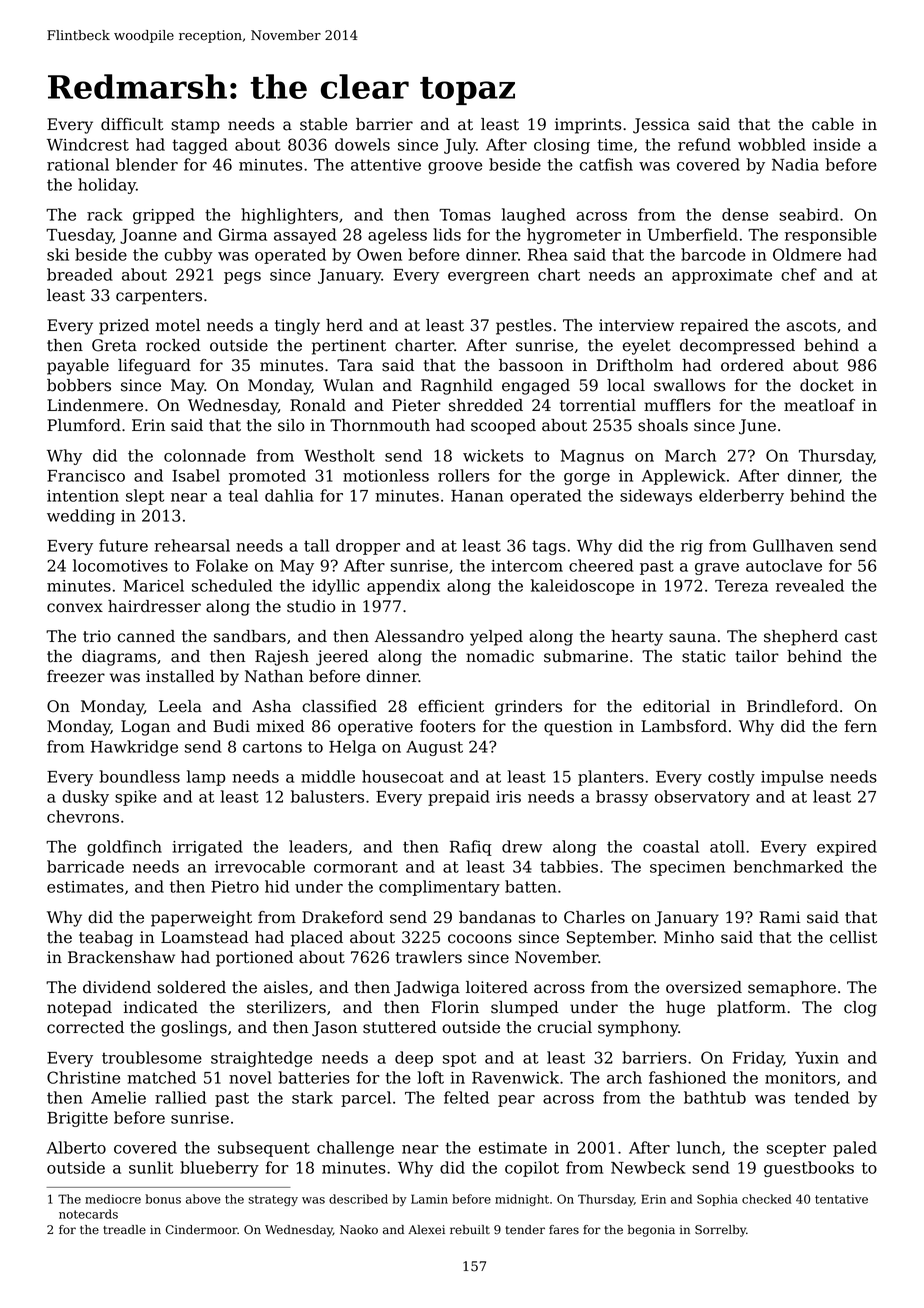 The width and height of the screenshot is (924, 1308). I want to click on tagged, so click(200, 146).
